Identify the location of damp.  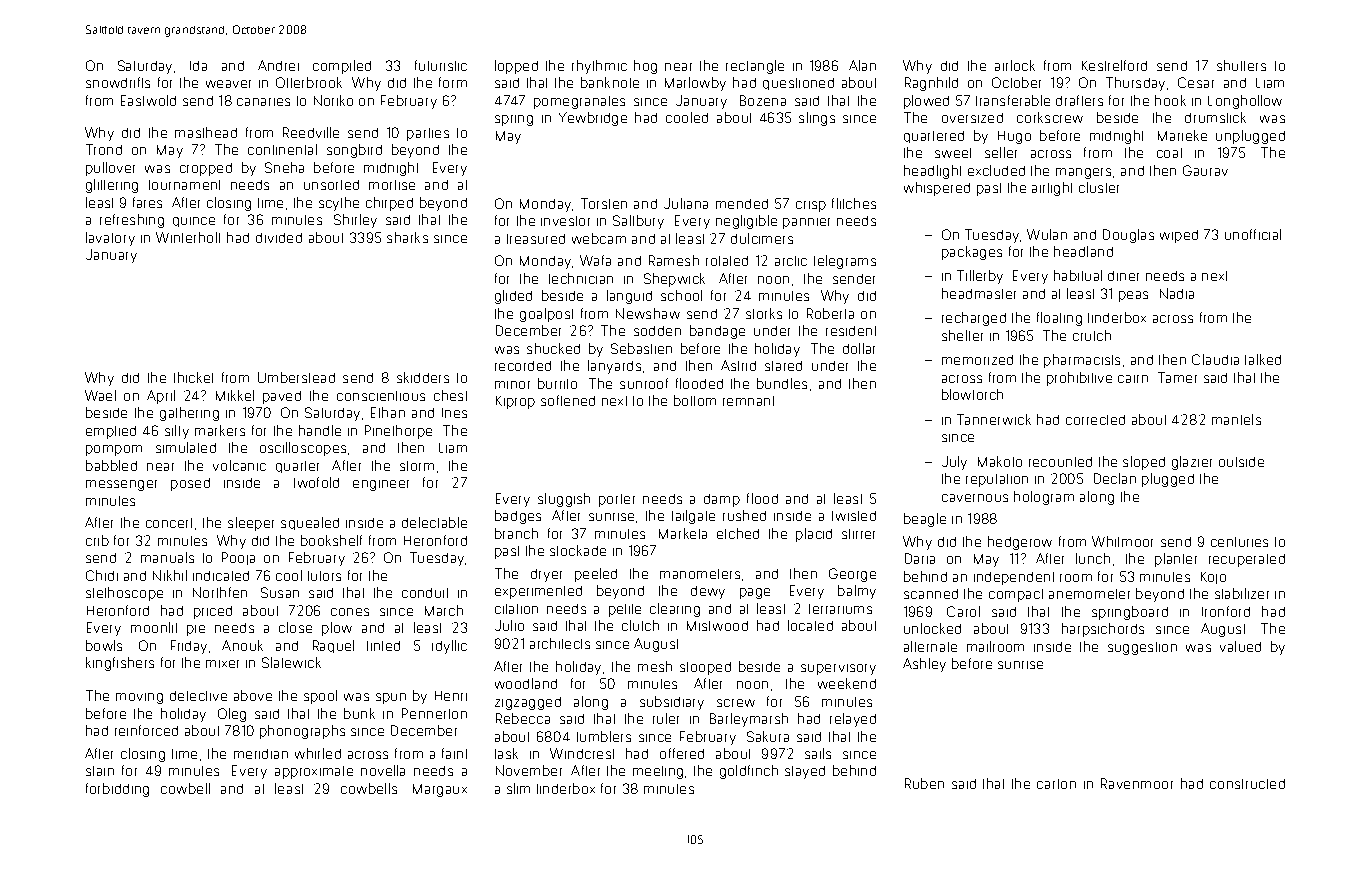
(722, 500).
